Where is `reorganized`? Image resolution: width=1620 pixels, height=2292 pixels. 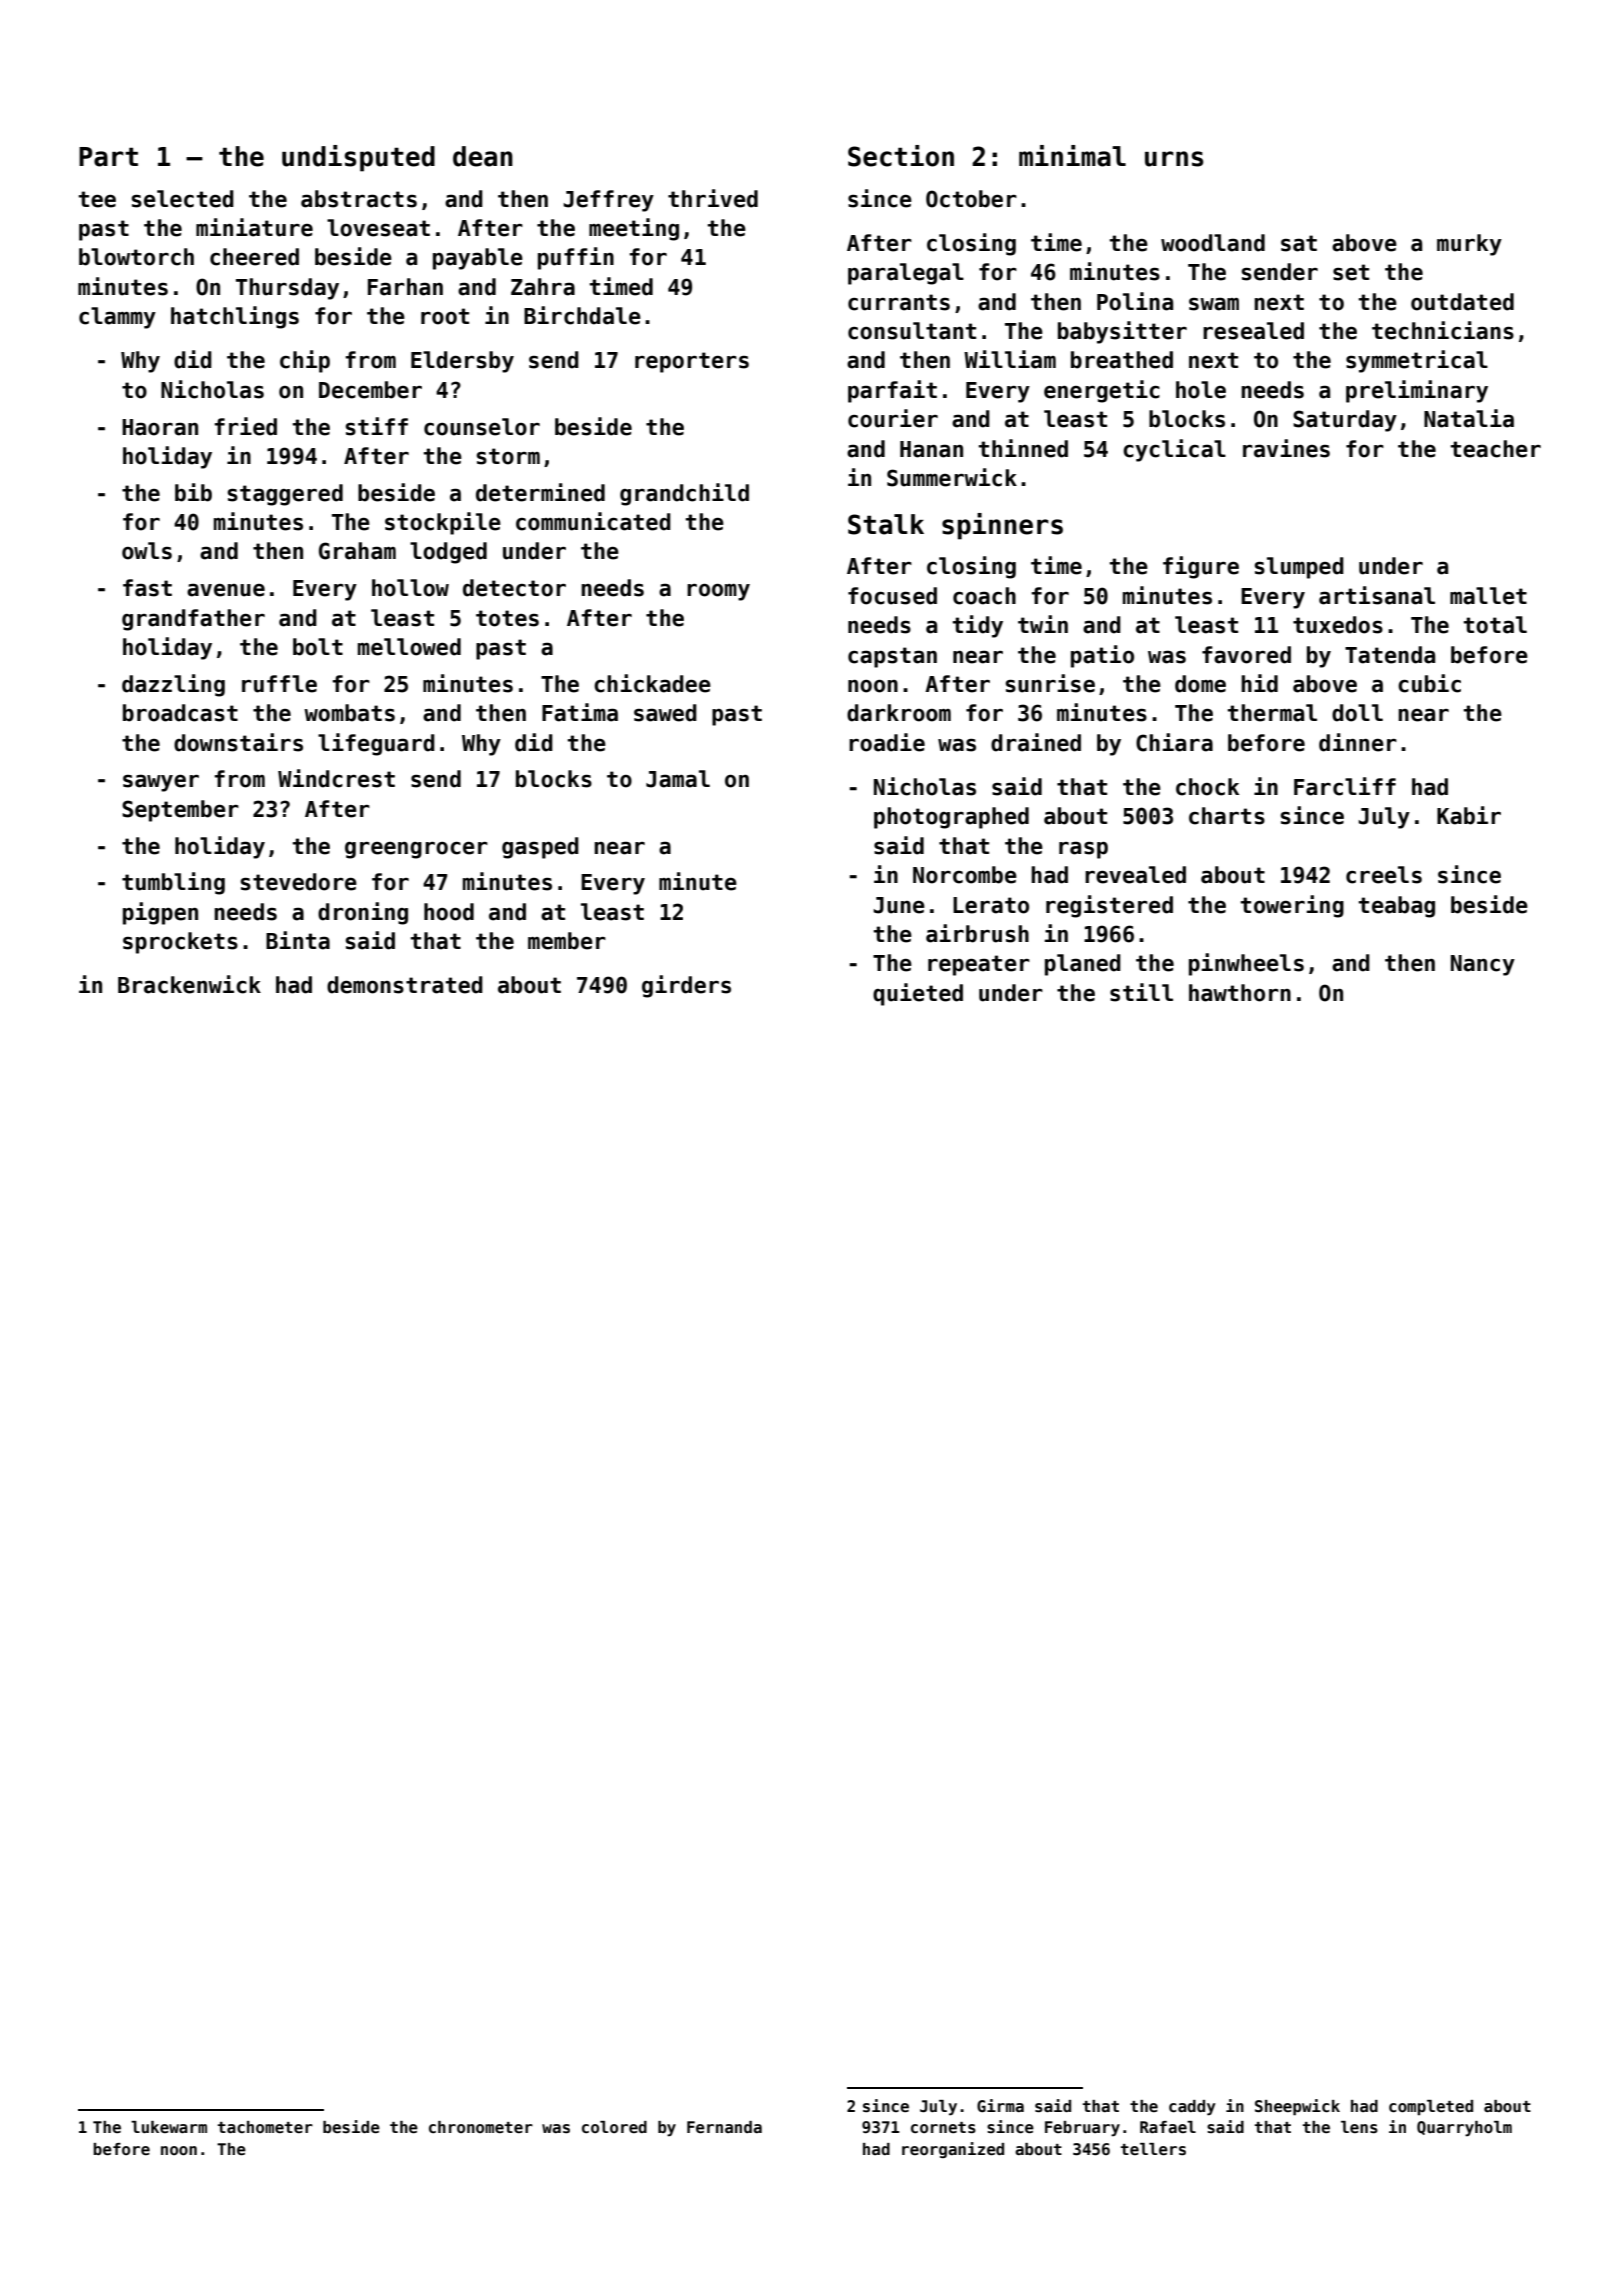
reorganized is located at coordinates (953, 2150).
